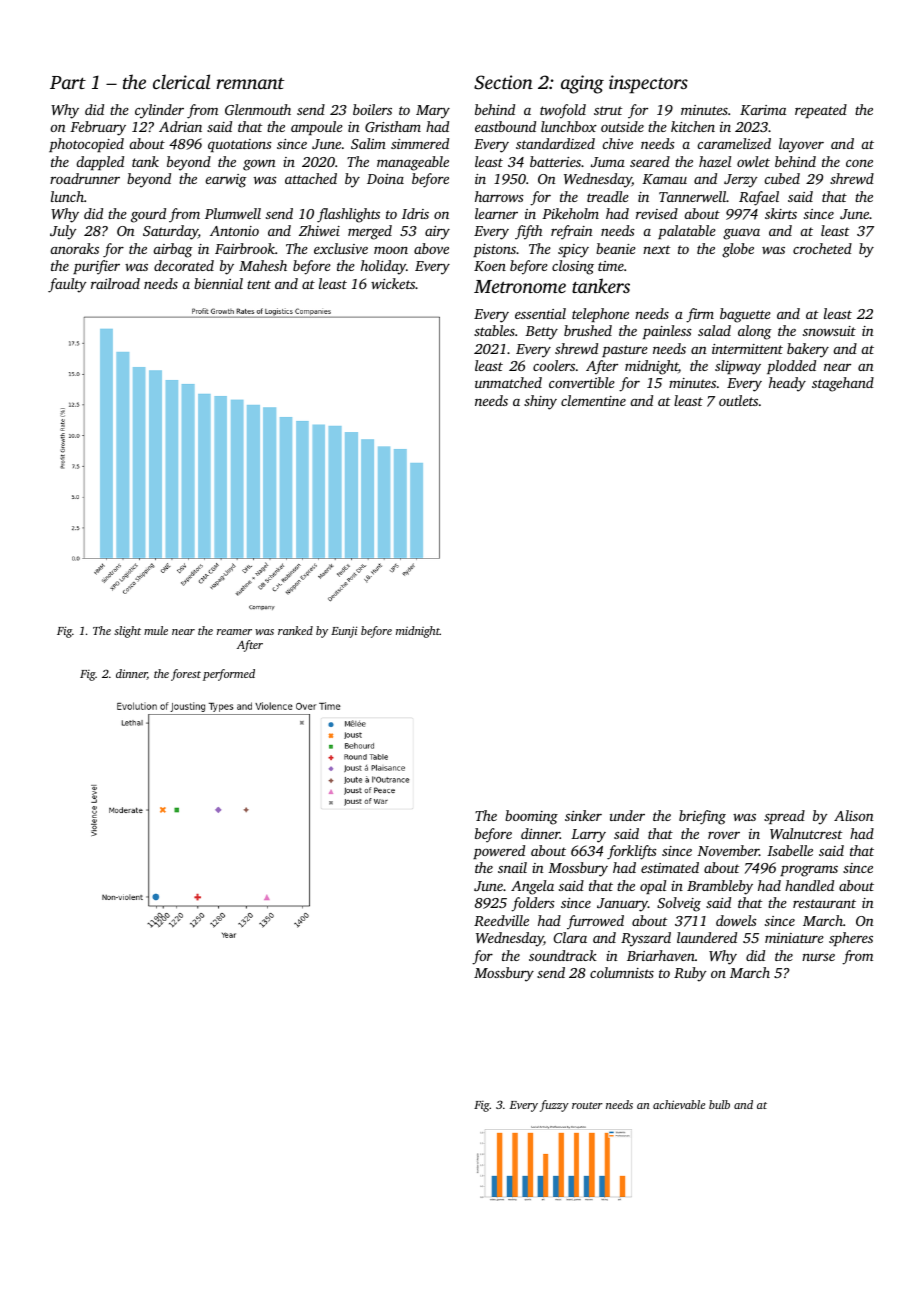  What do you see at coordinates (499, 852) in the screenshot?
I see `powered` at bounding box center [499, 852].
